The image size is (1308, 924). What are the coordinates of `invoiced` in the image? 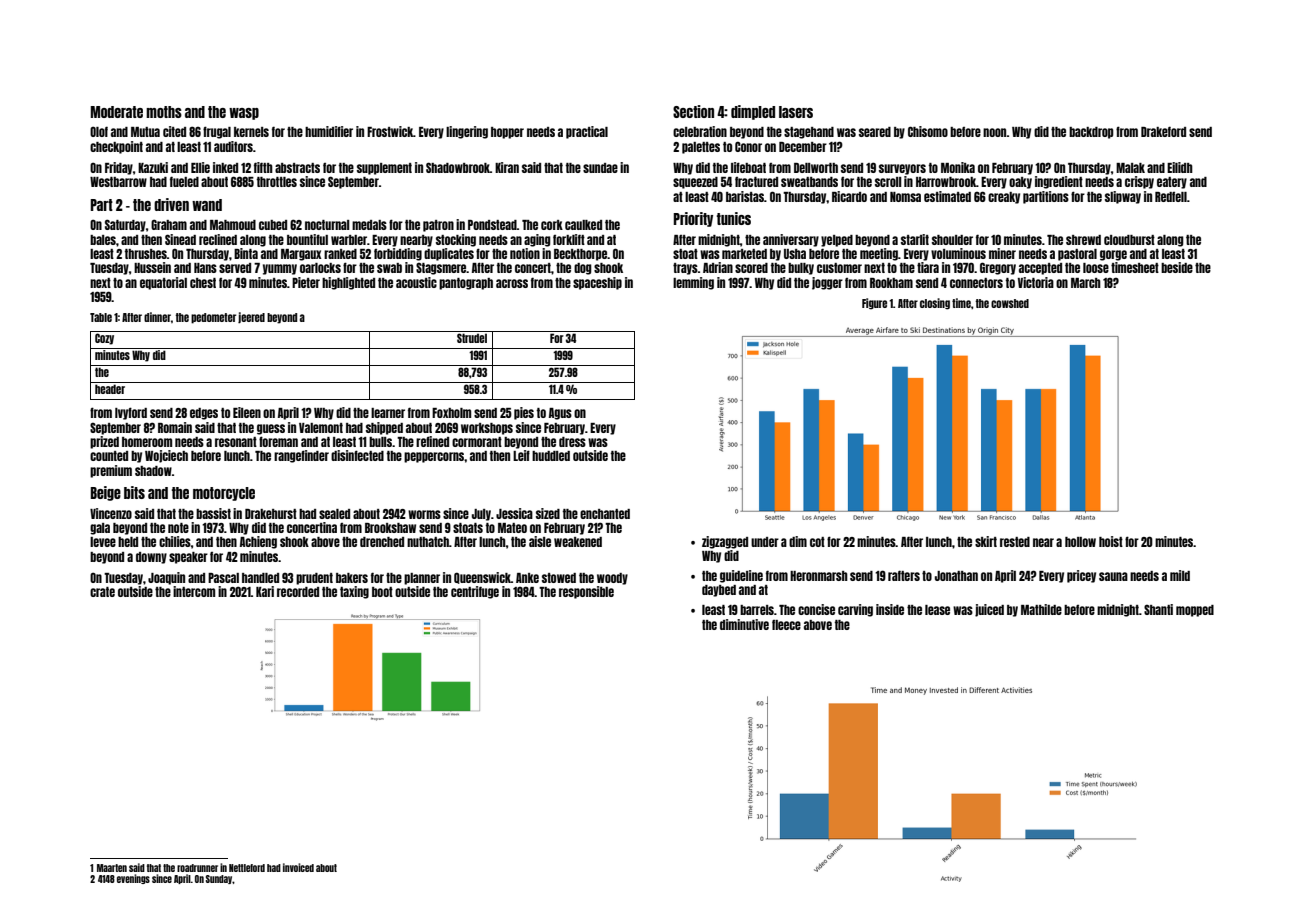 It's located at (298, 867).
